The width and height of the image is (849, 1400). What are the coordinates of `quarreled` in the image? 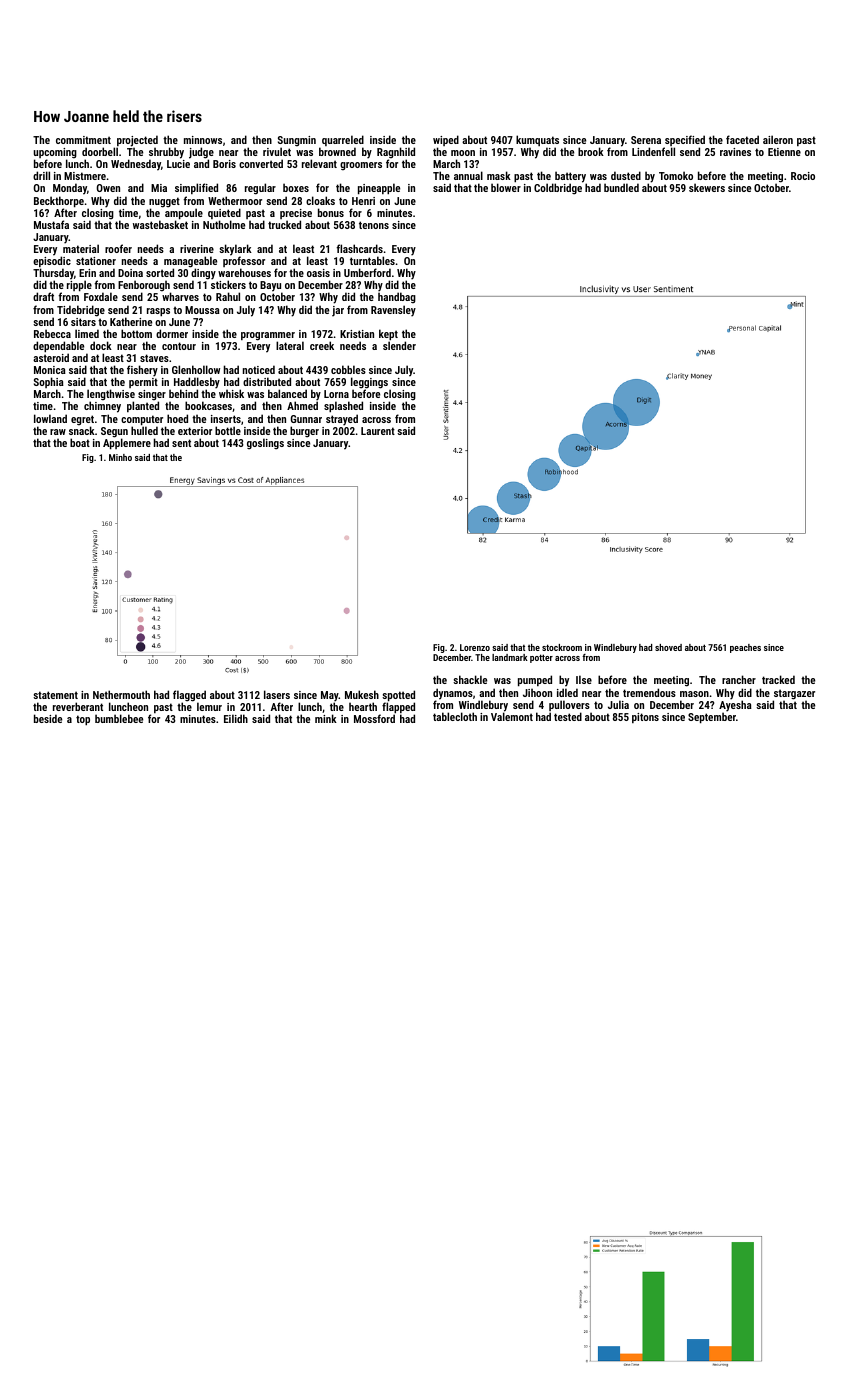 It's located at (343, 140).
